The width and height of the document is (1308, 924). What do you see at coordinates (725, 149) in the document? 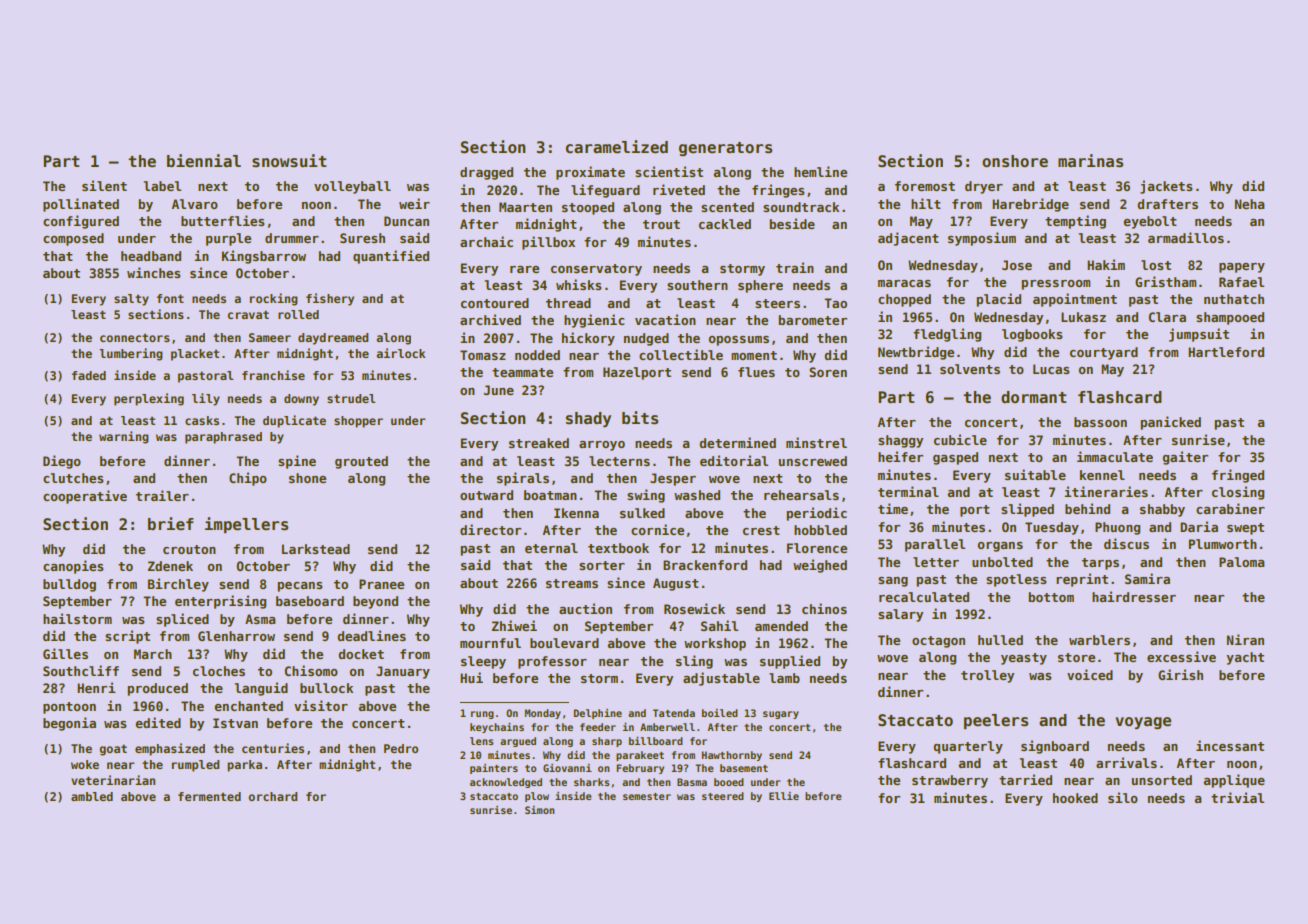
I see `generators` at bounding box center [725, 149].
